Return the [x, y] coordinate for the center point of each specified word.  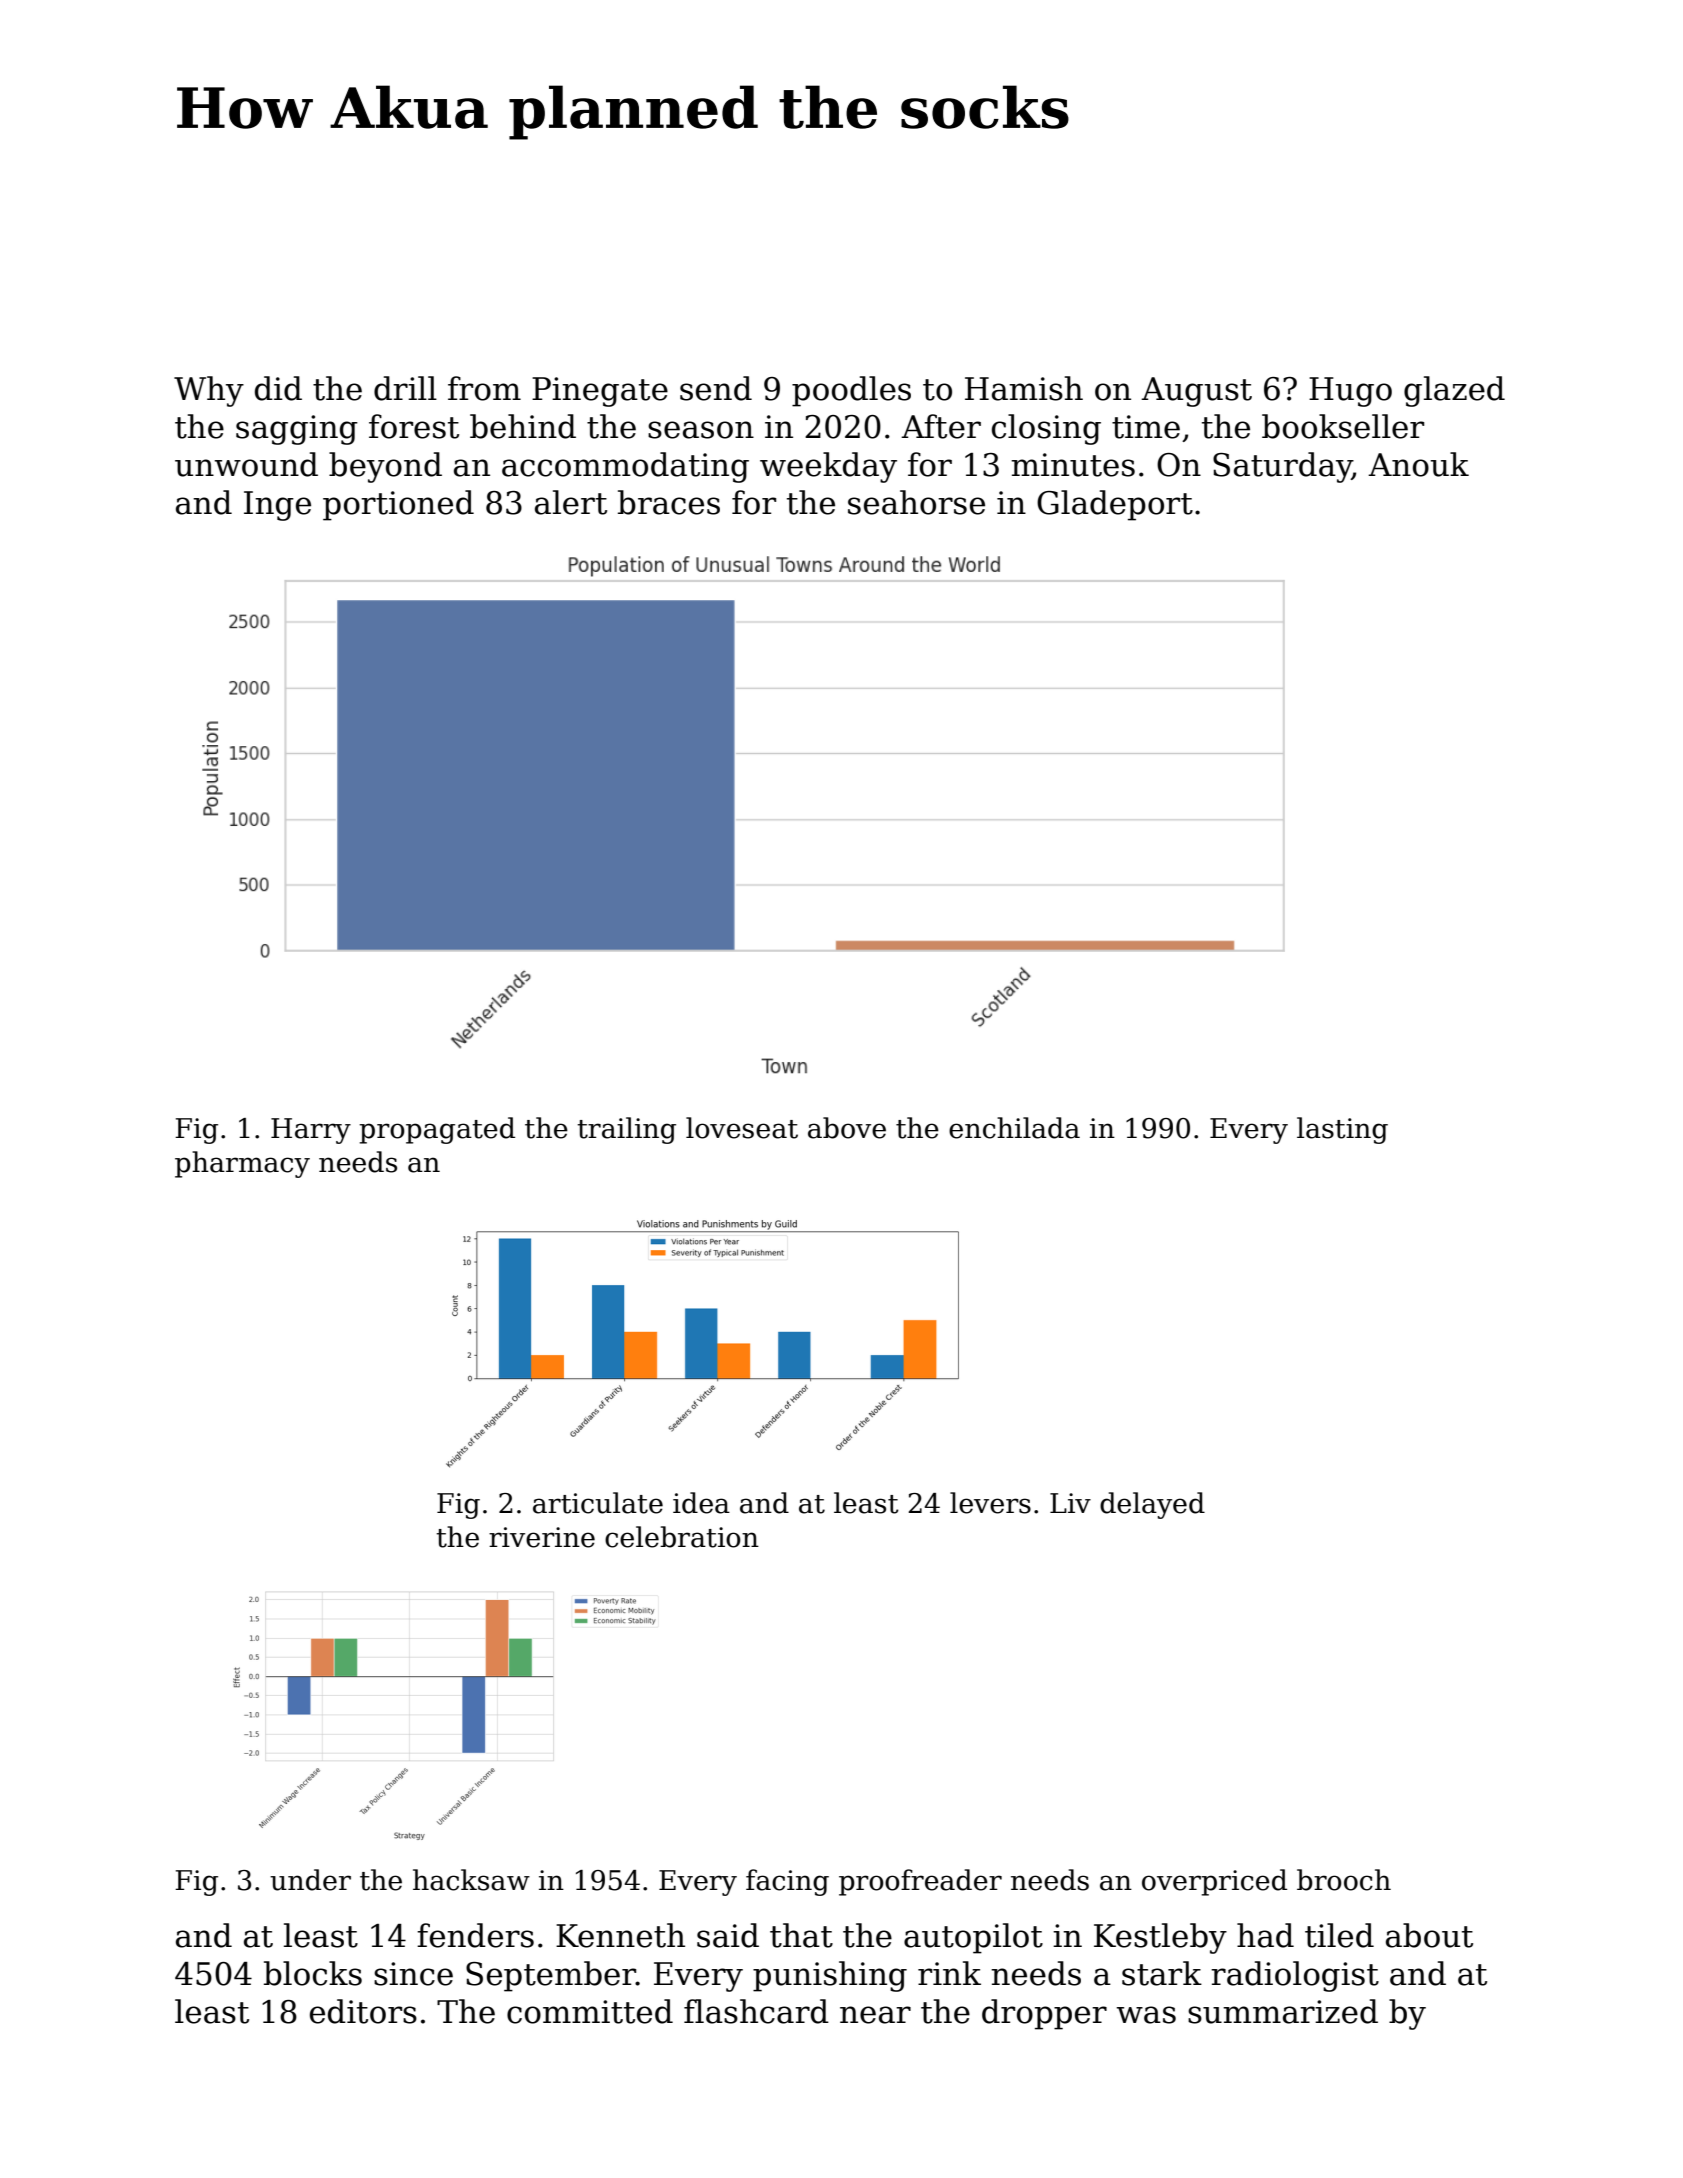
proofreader [920, 1882]
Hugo [1350, 392]
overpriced [1214, 1882]
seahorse [916, 502]
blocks [313, 1973]
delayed [1152, 1505]
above [847, 1128]
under [310, 1880]
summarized [1283, 2011]
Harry [311, 1131]
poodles [851, 391]
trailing [626, 1130]
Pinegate [600, 392]
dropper [1044, 2014]
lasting [1342, 1130]
